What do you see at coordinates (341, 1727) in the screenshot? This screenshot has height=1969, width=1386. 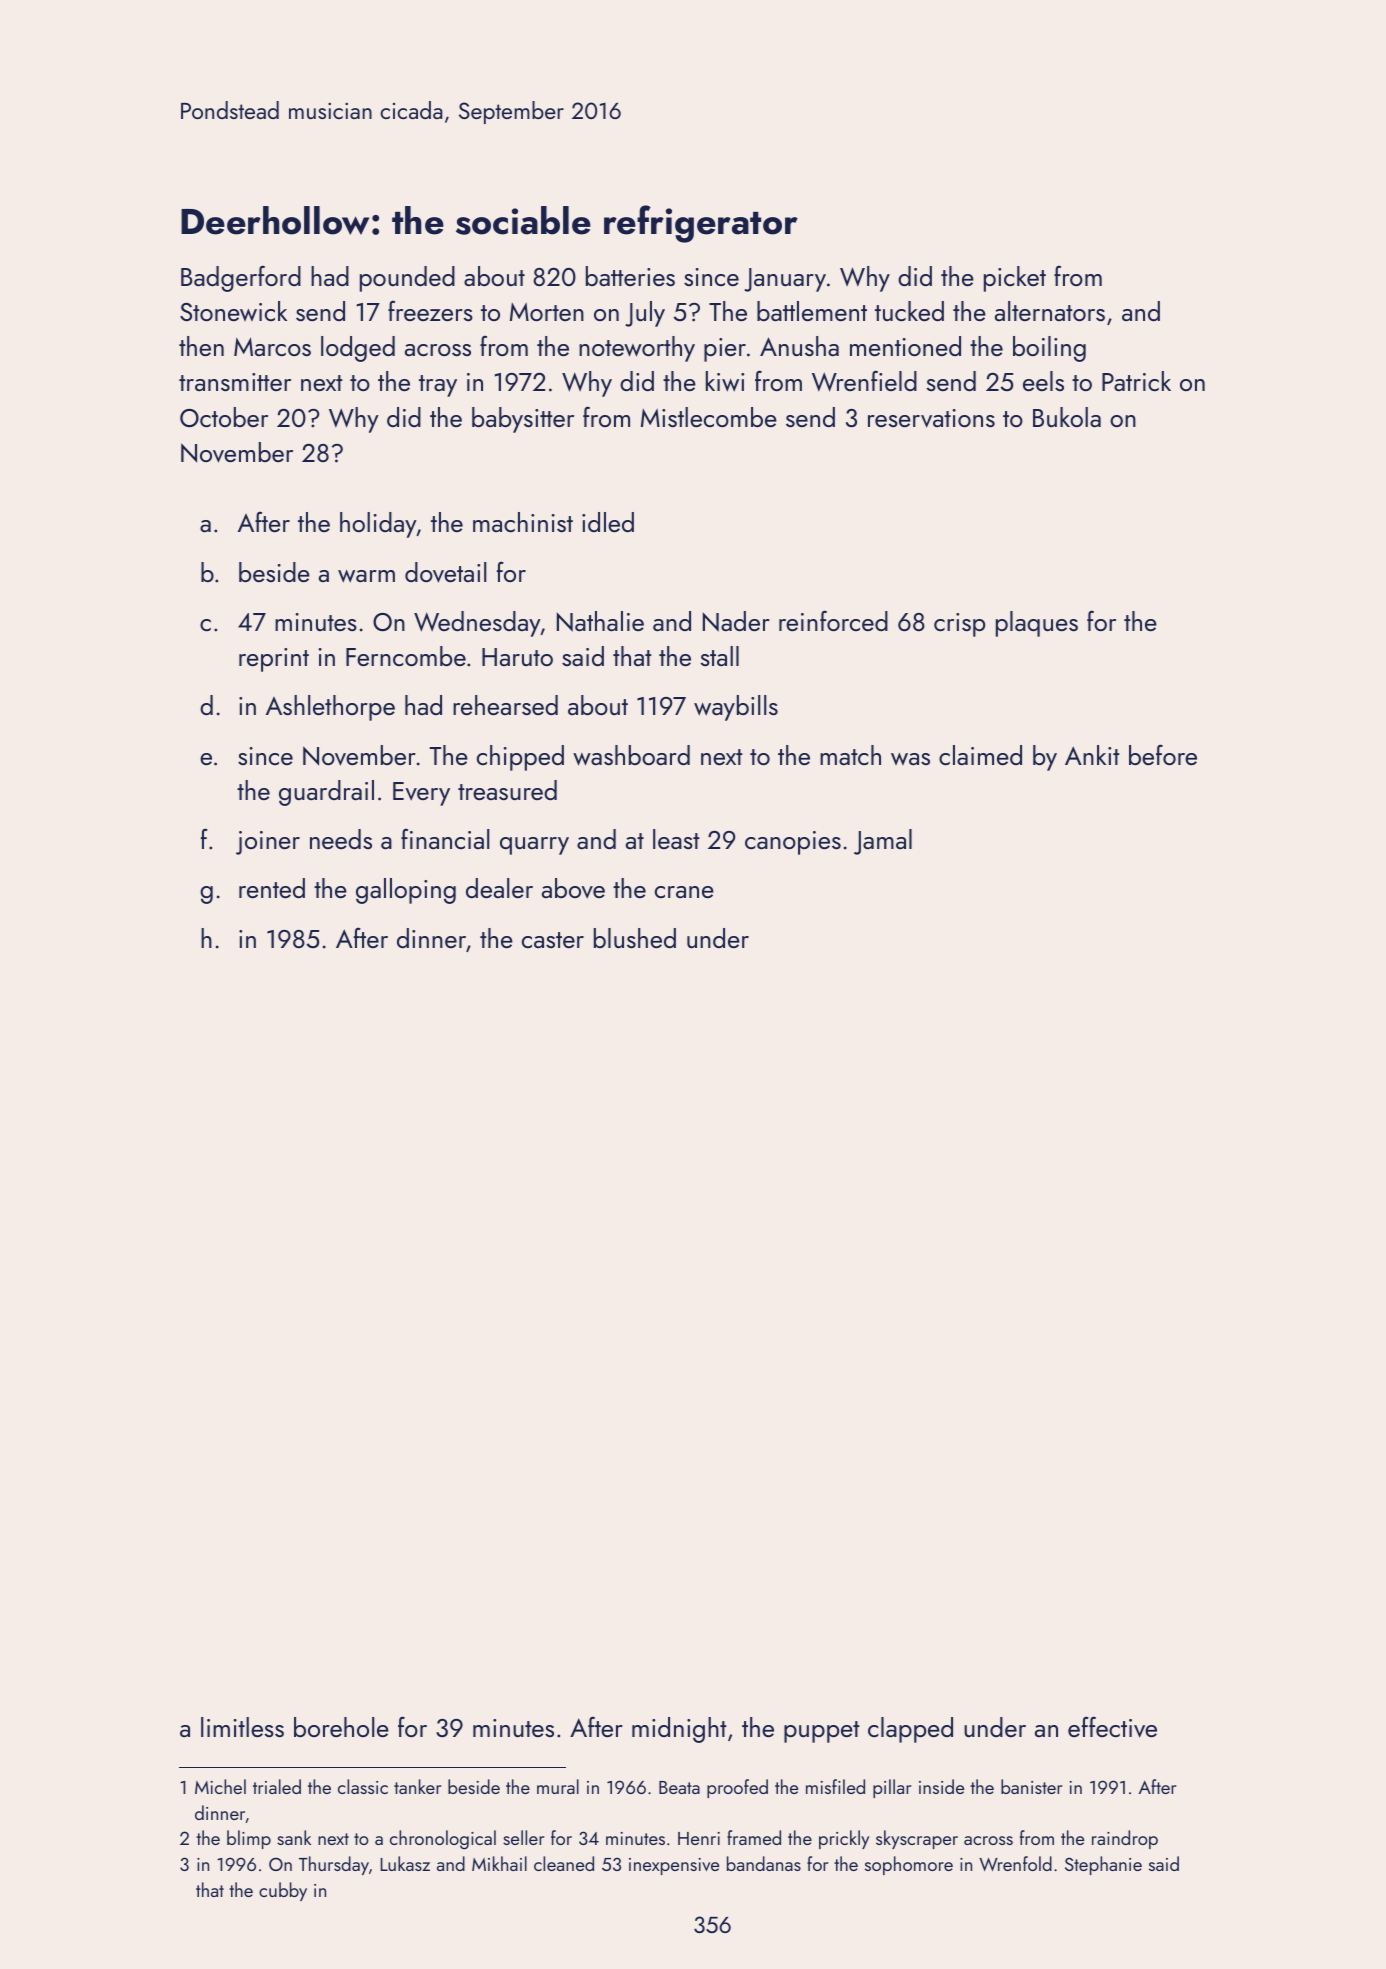 I see `borehole` at bounding box center [341, 1727].
